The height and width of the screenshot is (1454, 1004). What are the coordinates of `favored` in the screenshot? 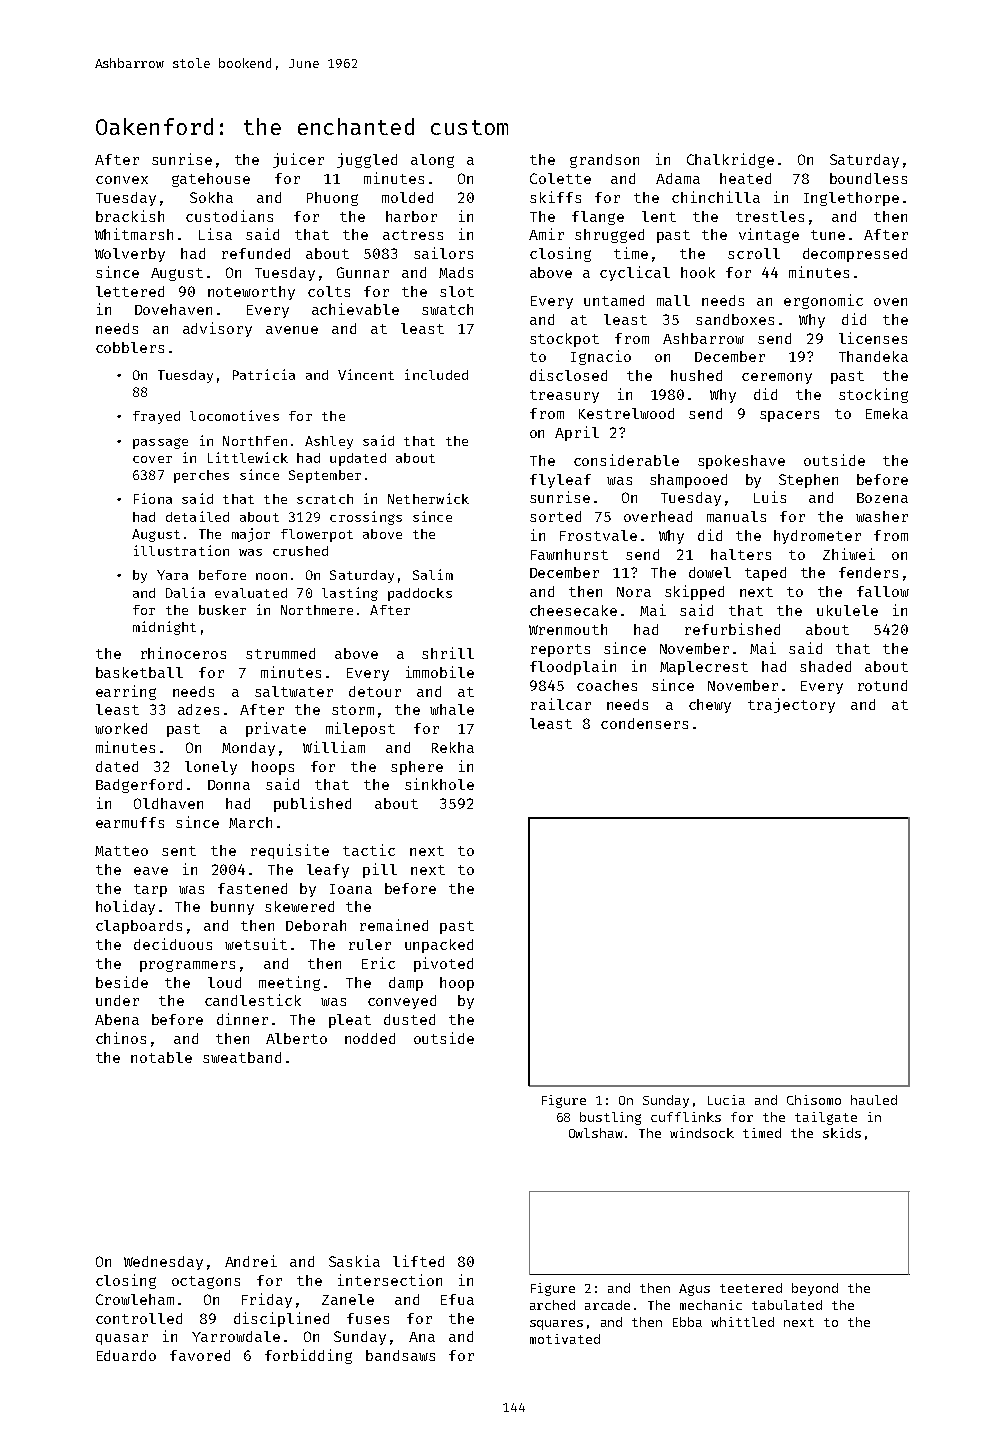 It's located at (200, 1355).
